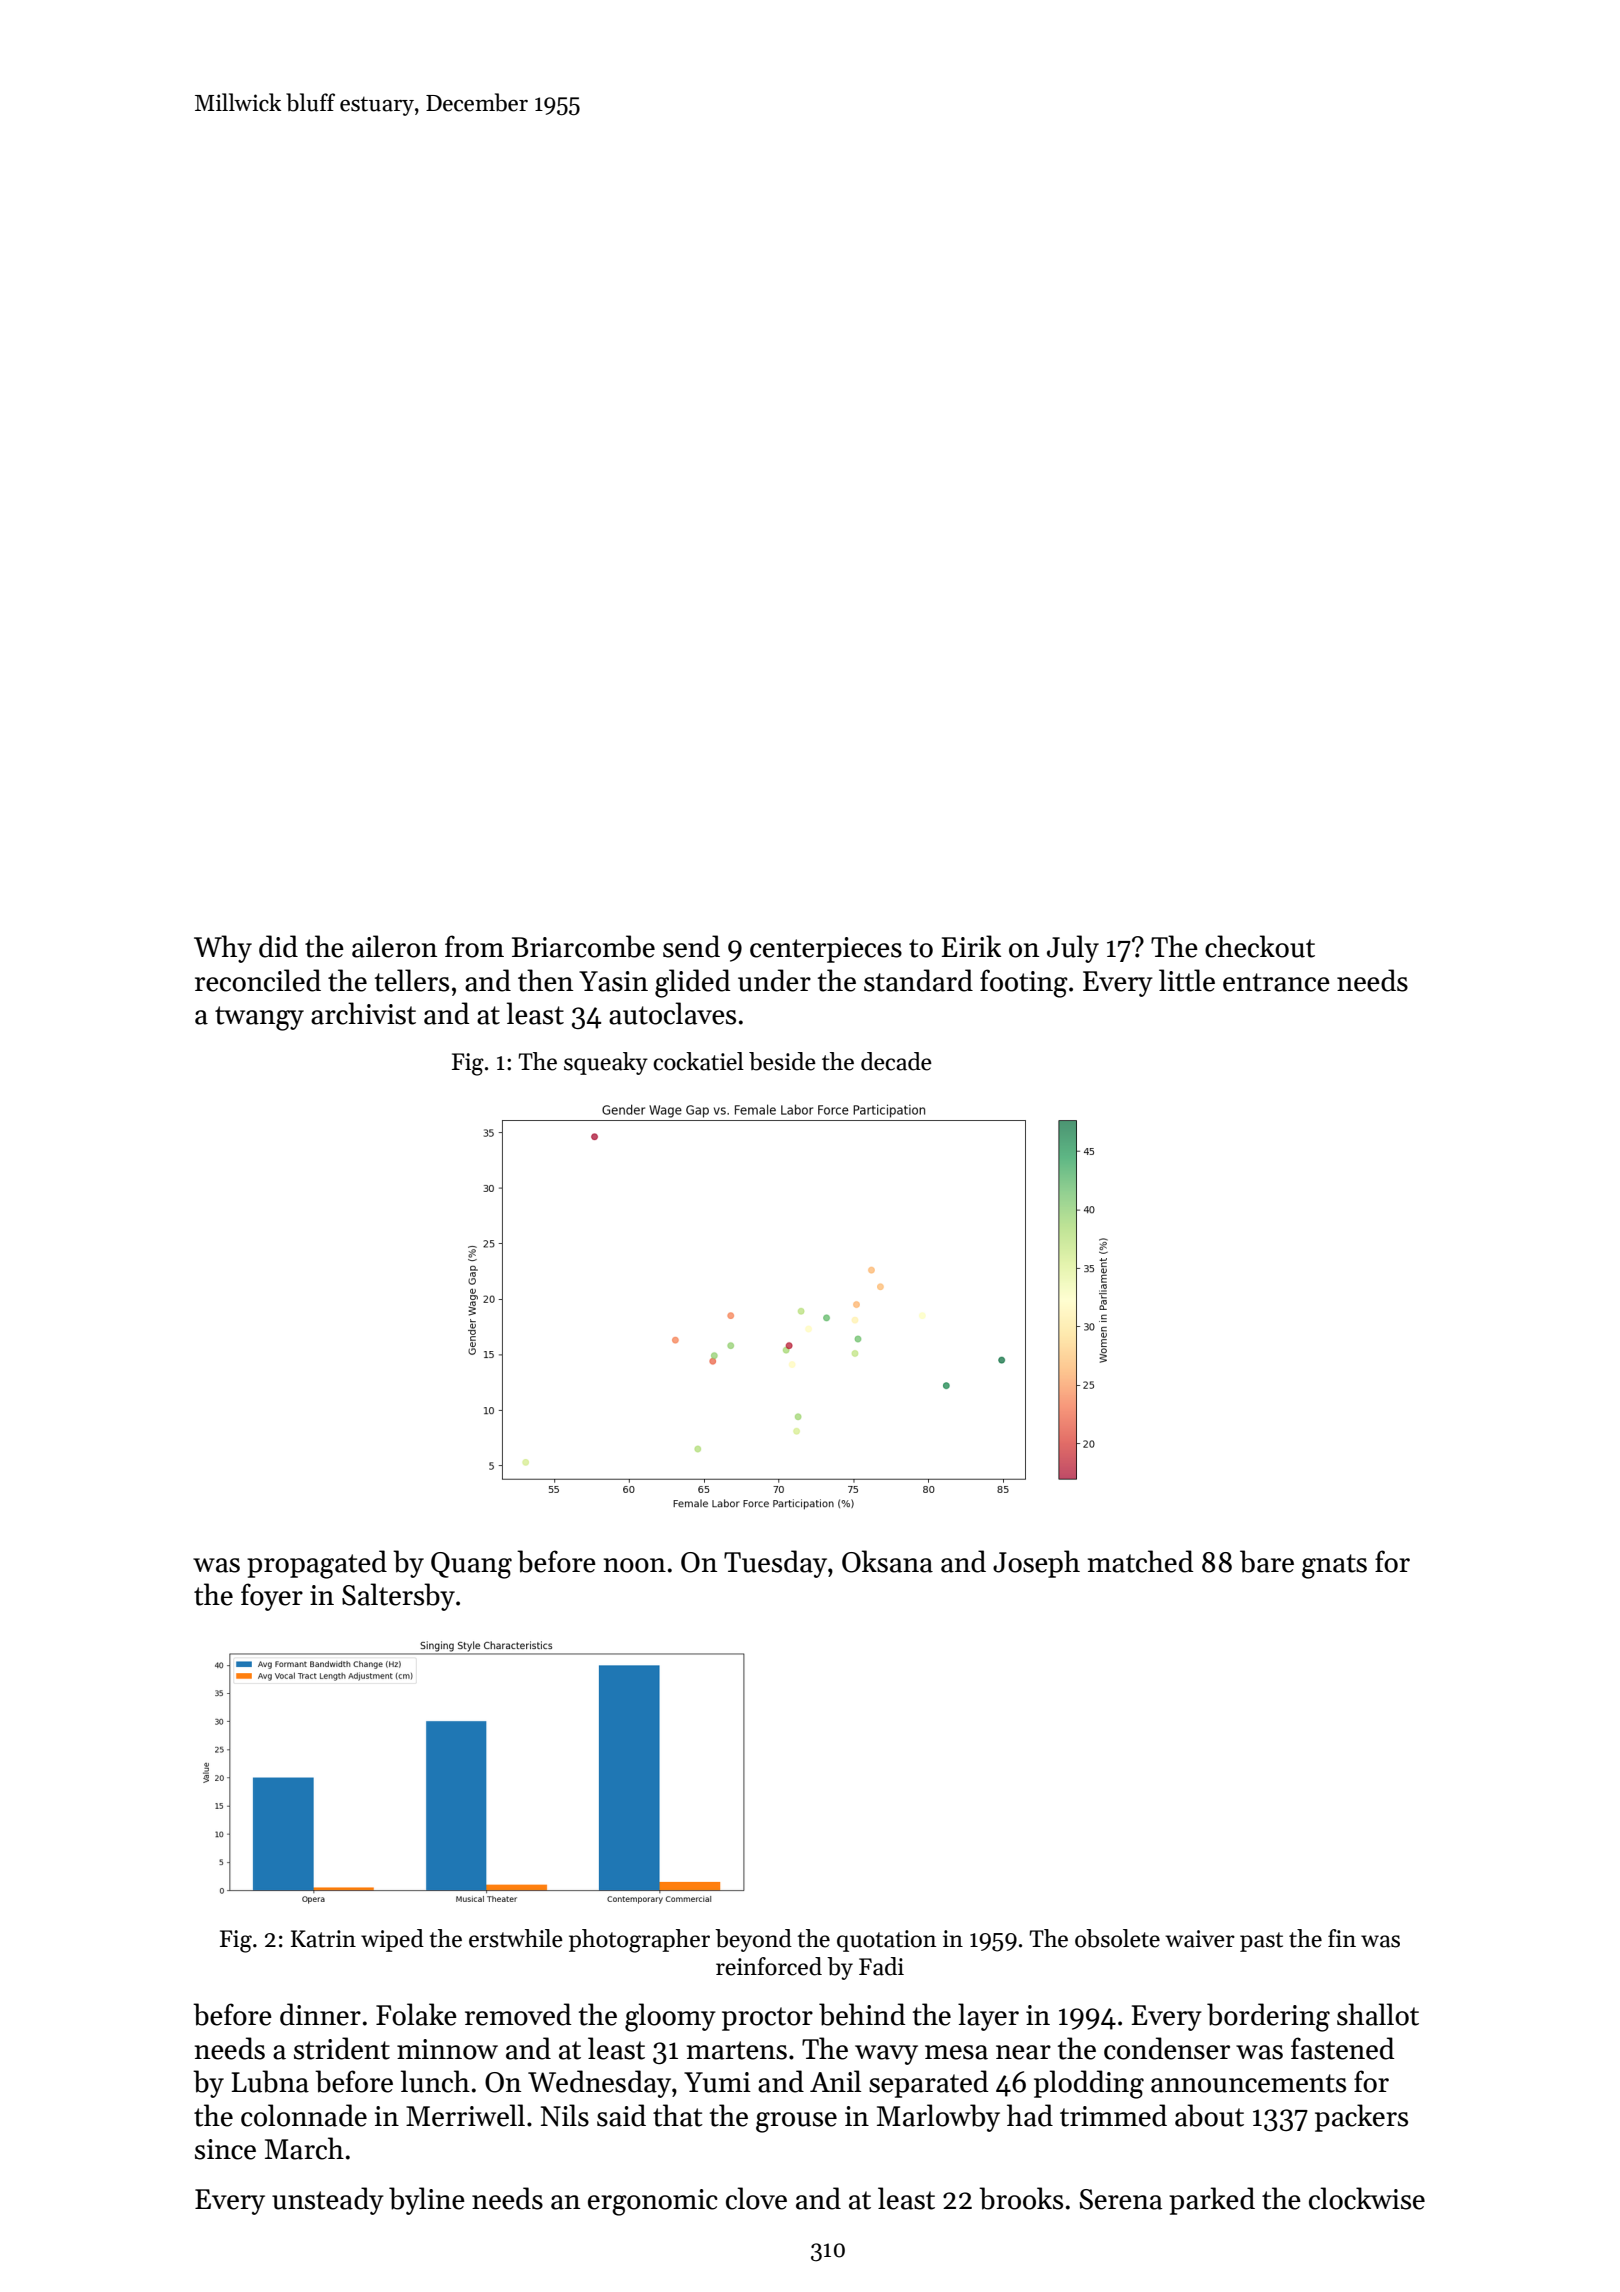 The height and width of the screenshot is (2292, 1620). I want to click on clove, so click(756, 2198).
